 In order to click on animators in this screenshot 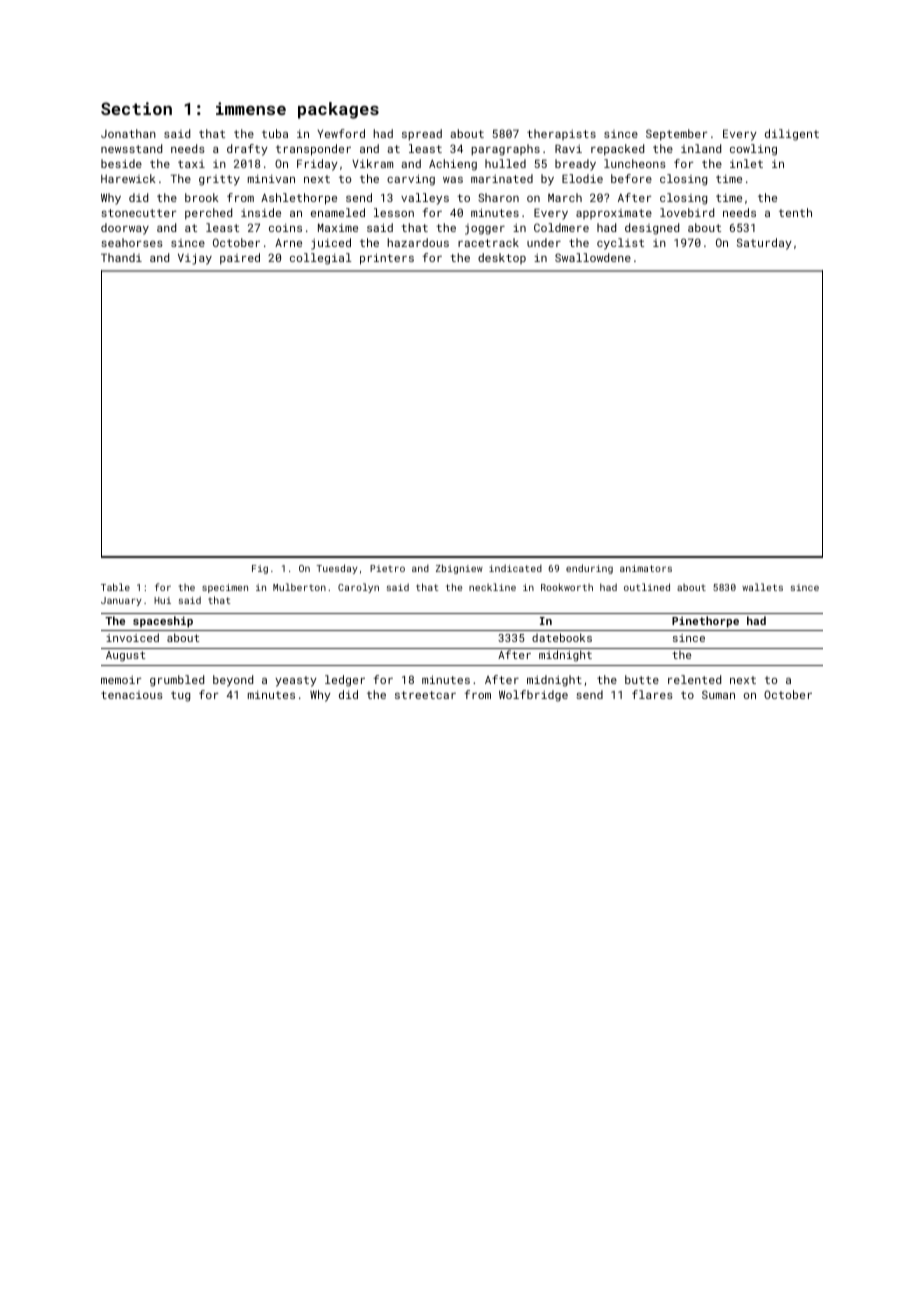, I will do `click(646, 568)`.
